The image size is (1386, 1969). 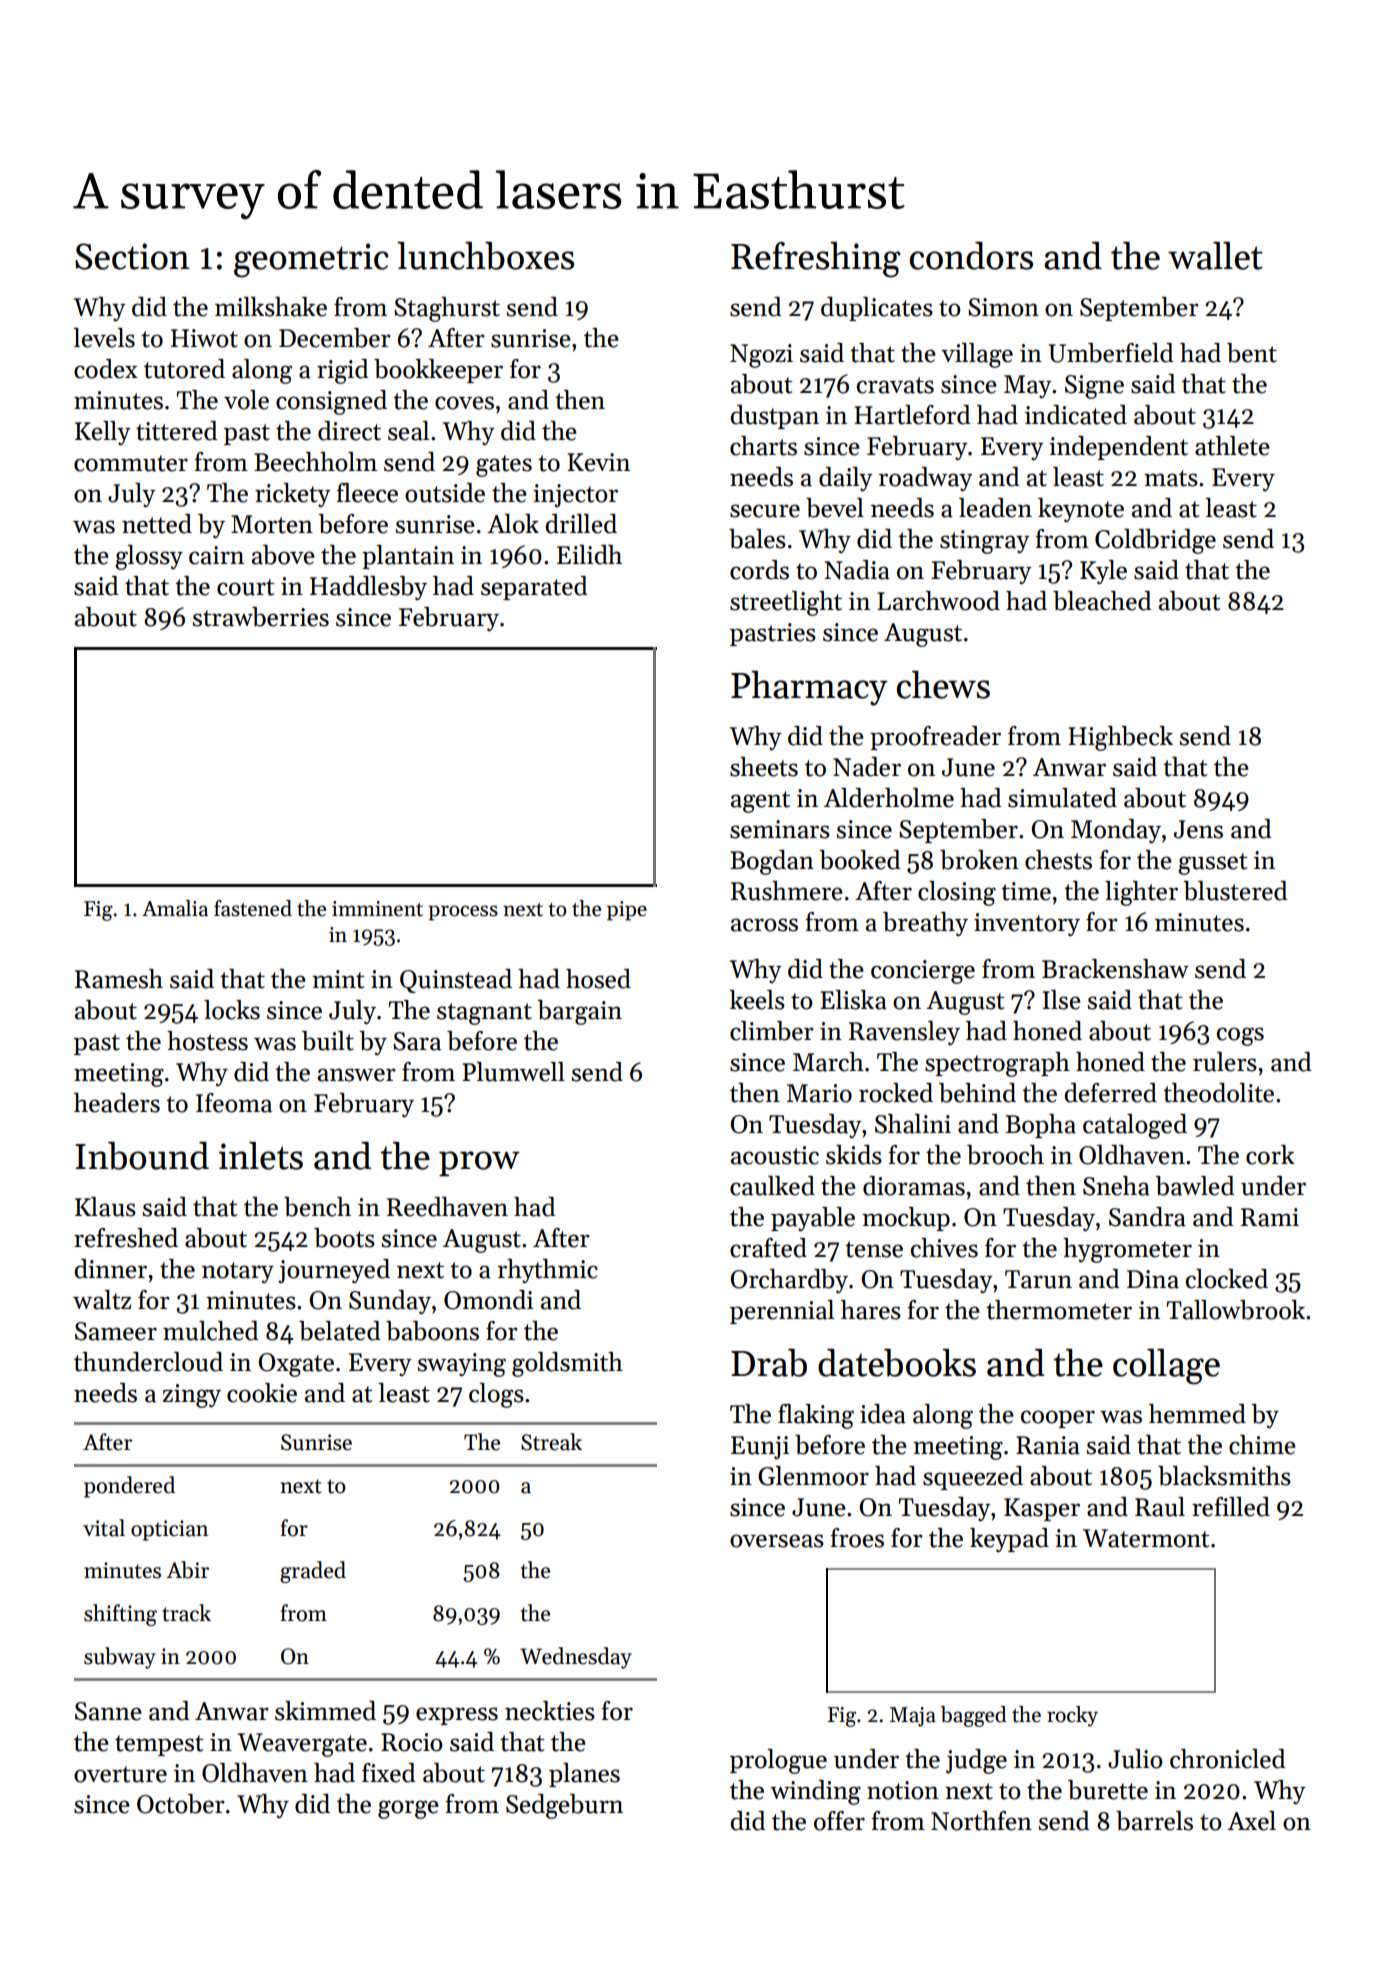 I want to click on Sameer, so click(x=116, y=1331).
